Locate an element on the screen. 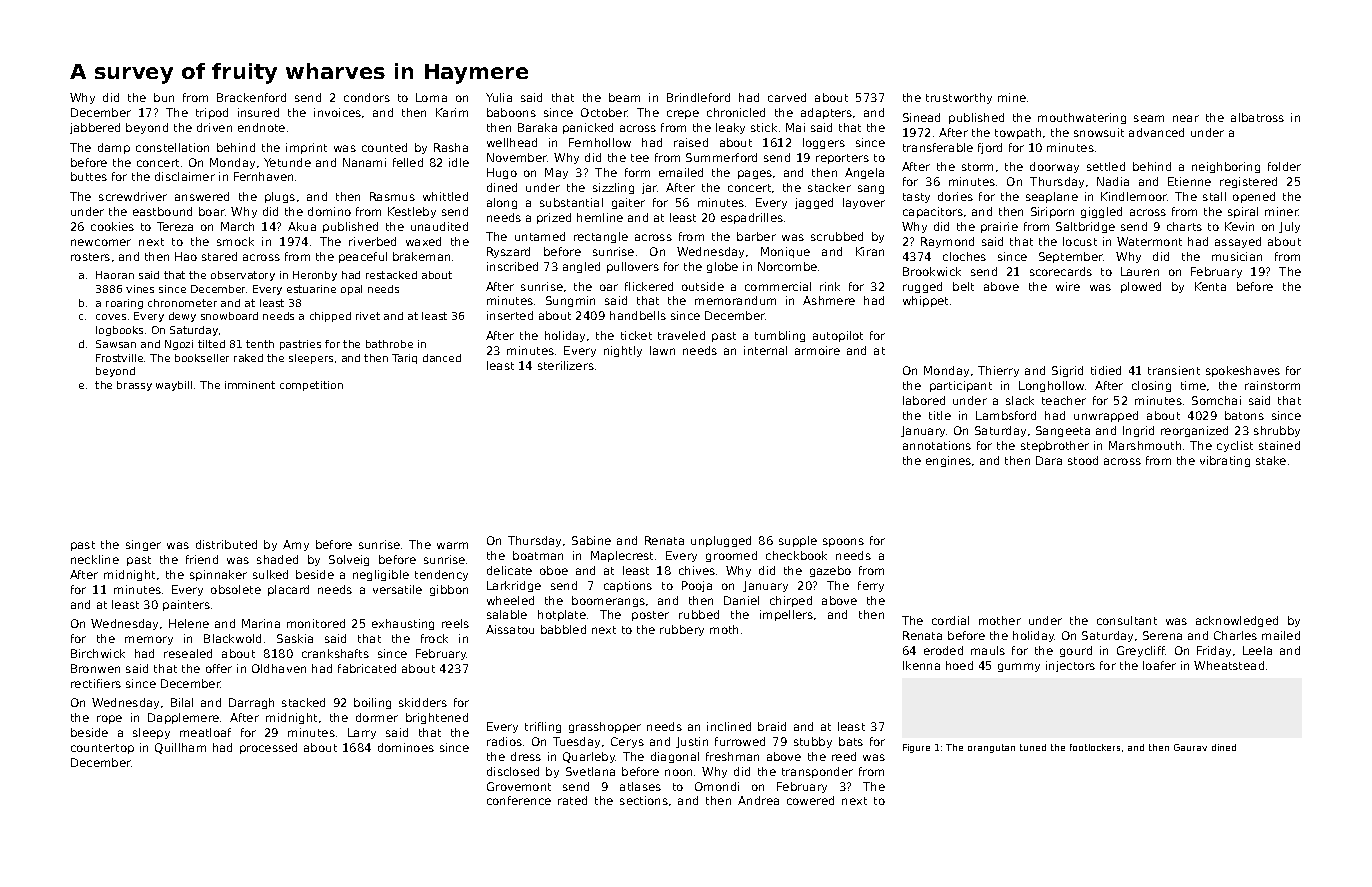  Yulia is located at coordinates (499, 97).
